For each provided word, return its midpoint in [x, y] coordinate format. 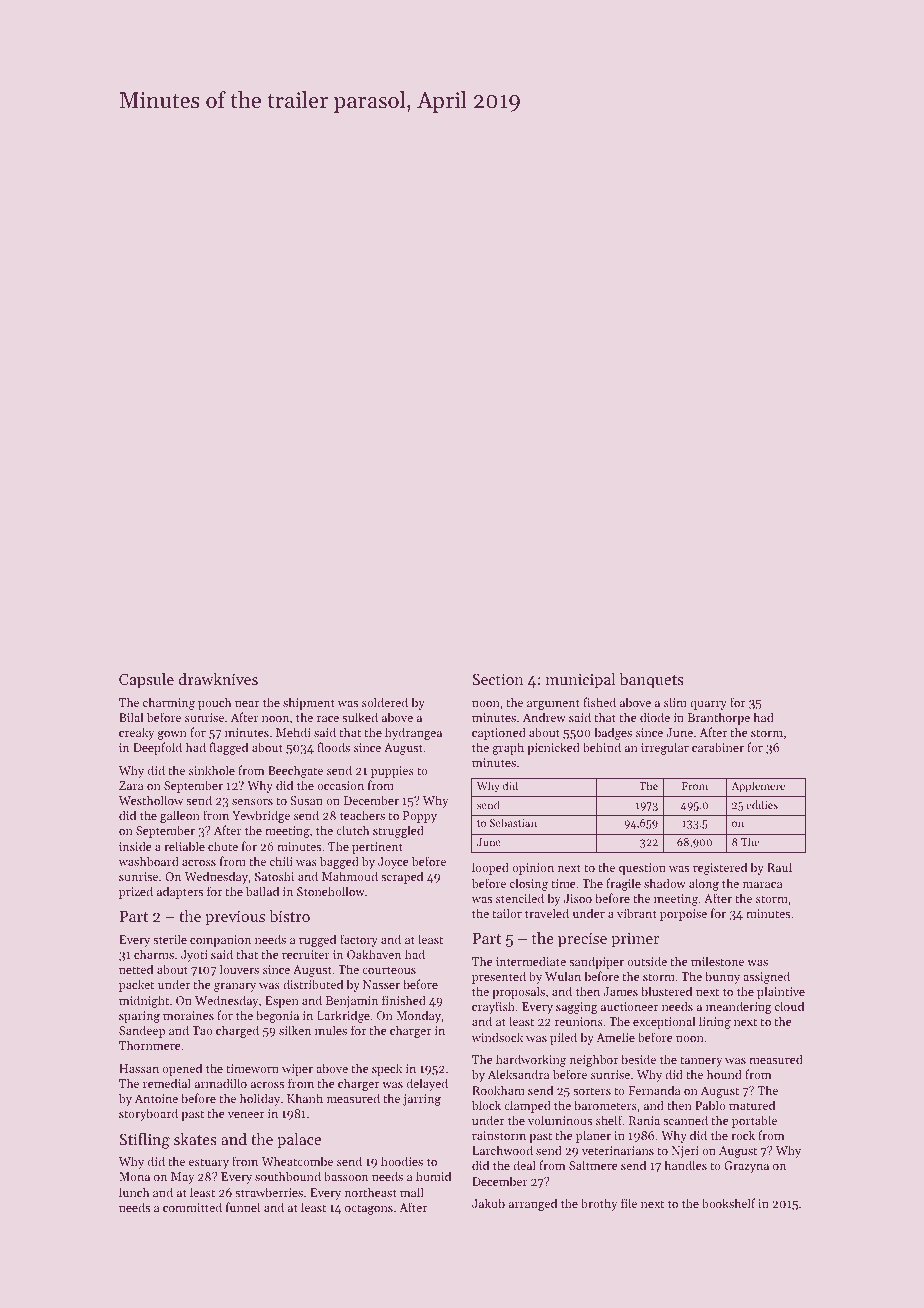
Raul [779, 867]
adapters [180, 892]
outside [647, 961]
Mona [134, 1176]
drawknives [218, 679]
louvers [239, 969]
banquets [651, 681]
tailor [507, 913]
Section [498, 679]
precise [582, 940]
